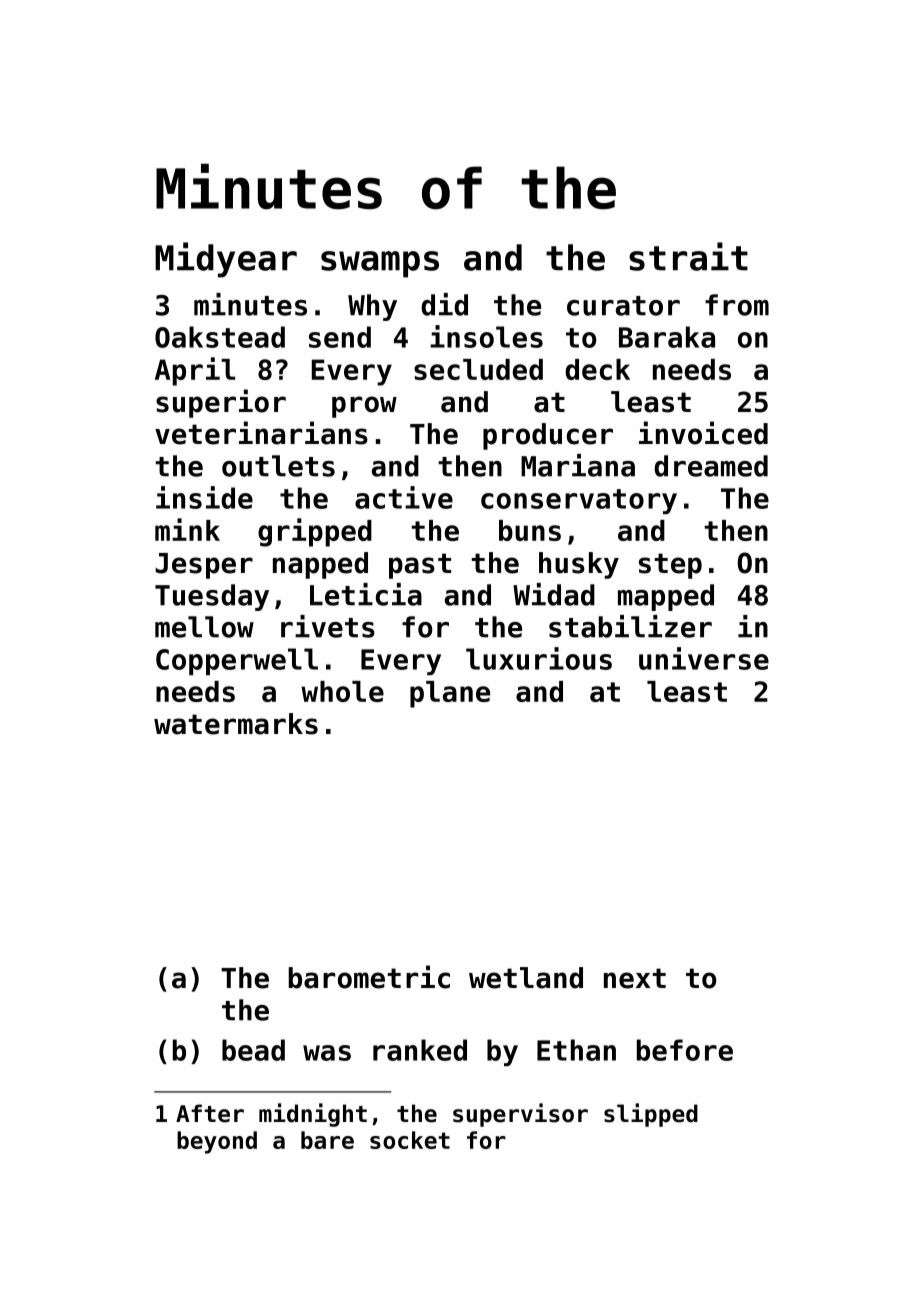 This image has height=1311, width=924. Describe the element at coordinates (670, 566) in the image. I see `step` at that location.
